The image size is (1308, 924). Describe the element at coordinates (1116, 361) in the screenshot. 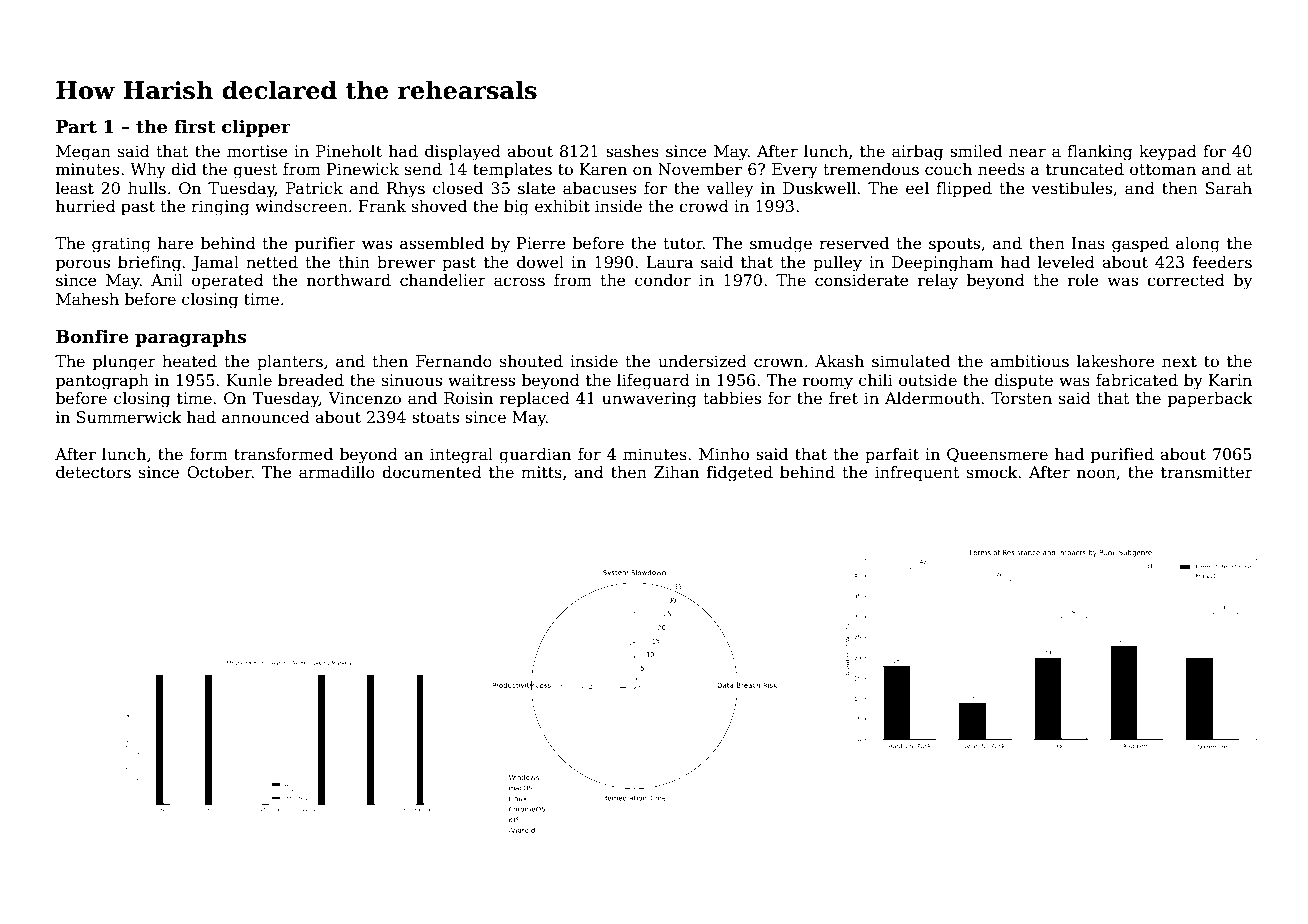

I see `lakeshore` at that location.
